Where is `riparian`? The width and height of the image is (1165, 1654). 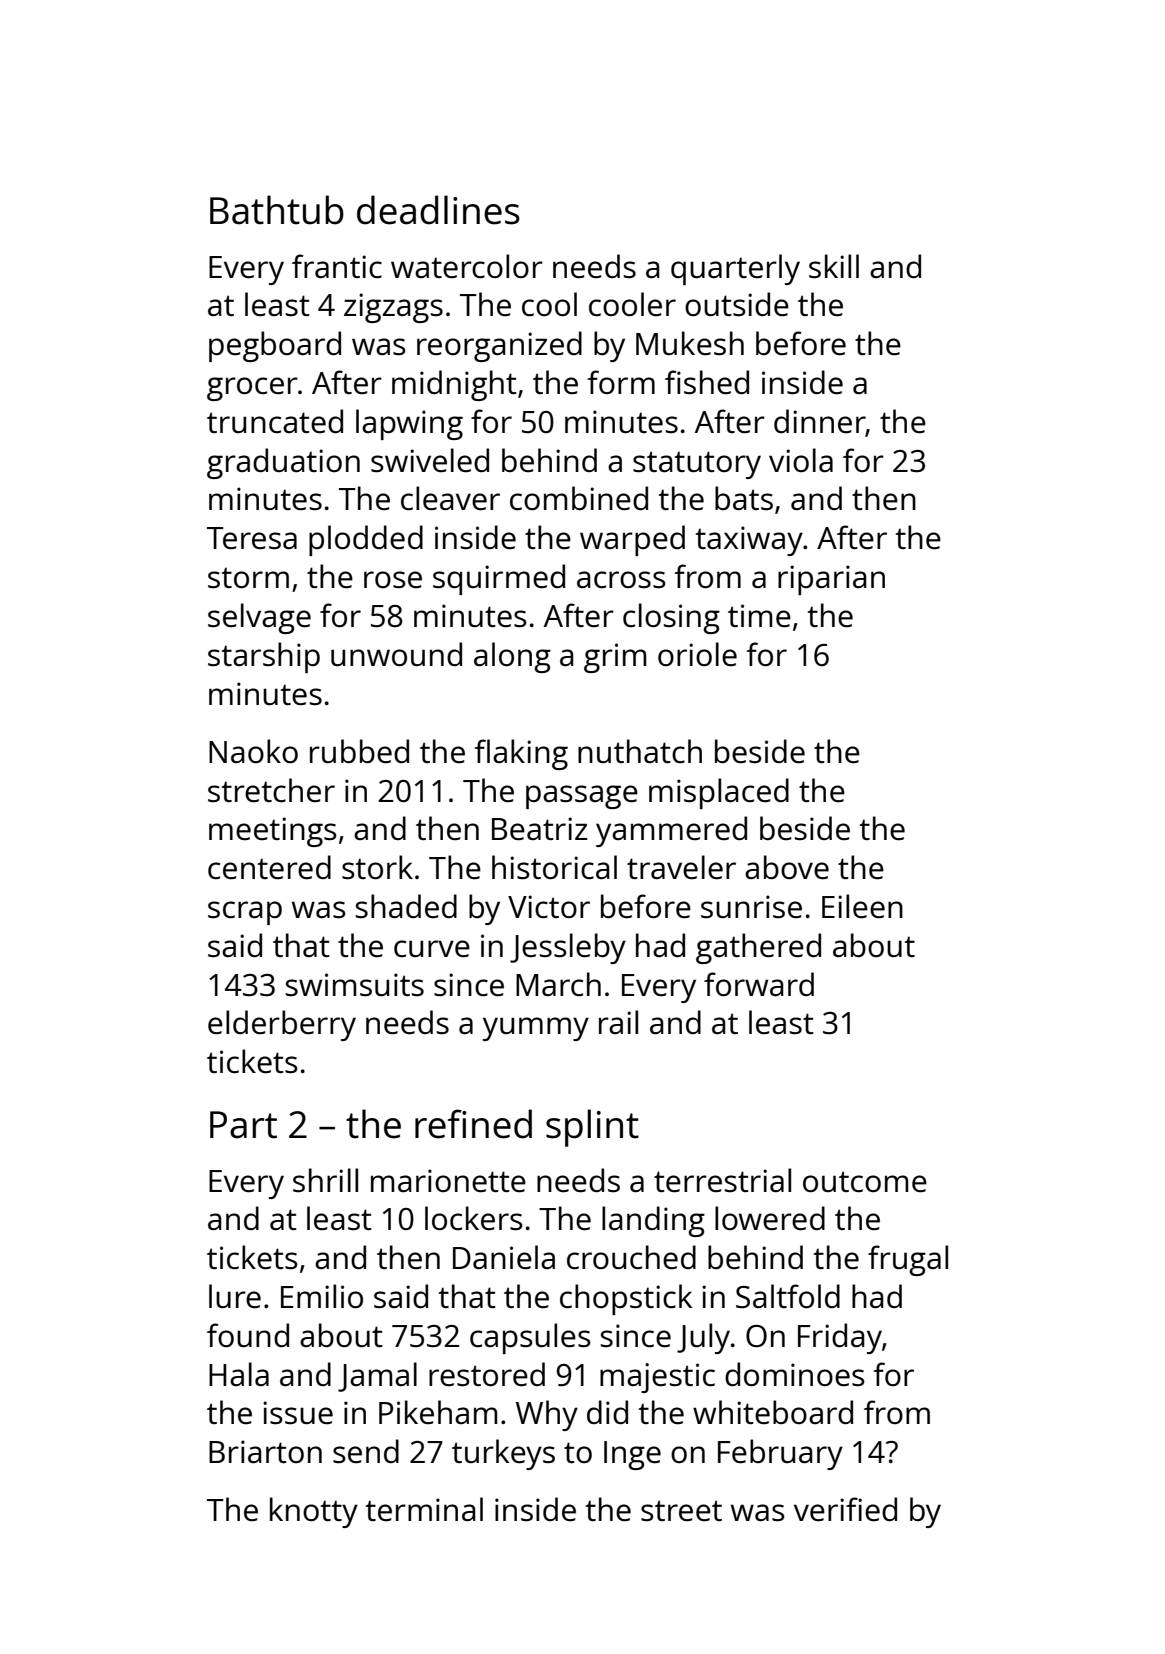
riparian is located at coordinates (831, 580).
